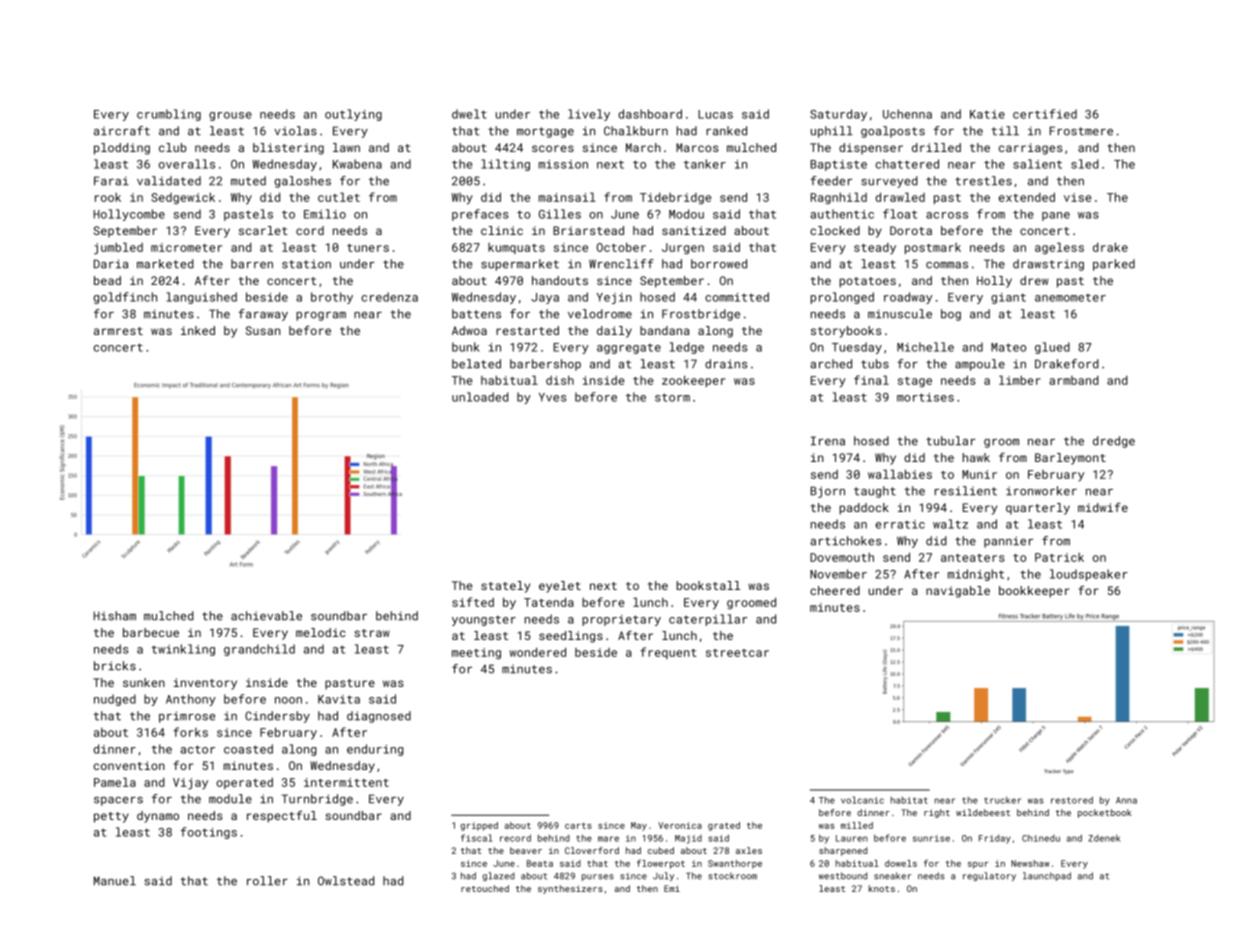 The height and width of the screenshot is (952, 1233). I want to click on Turnbridge, so click(317, 800).
